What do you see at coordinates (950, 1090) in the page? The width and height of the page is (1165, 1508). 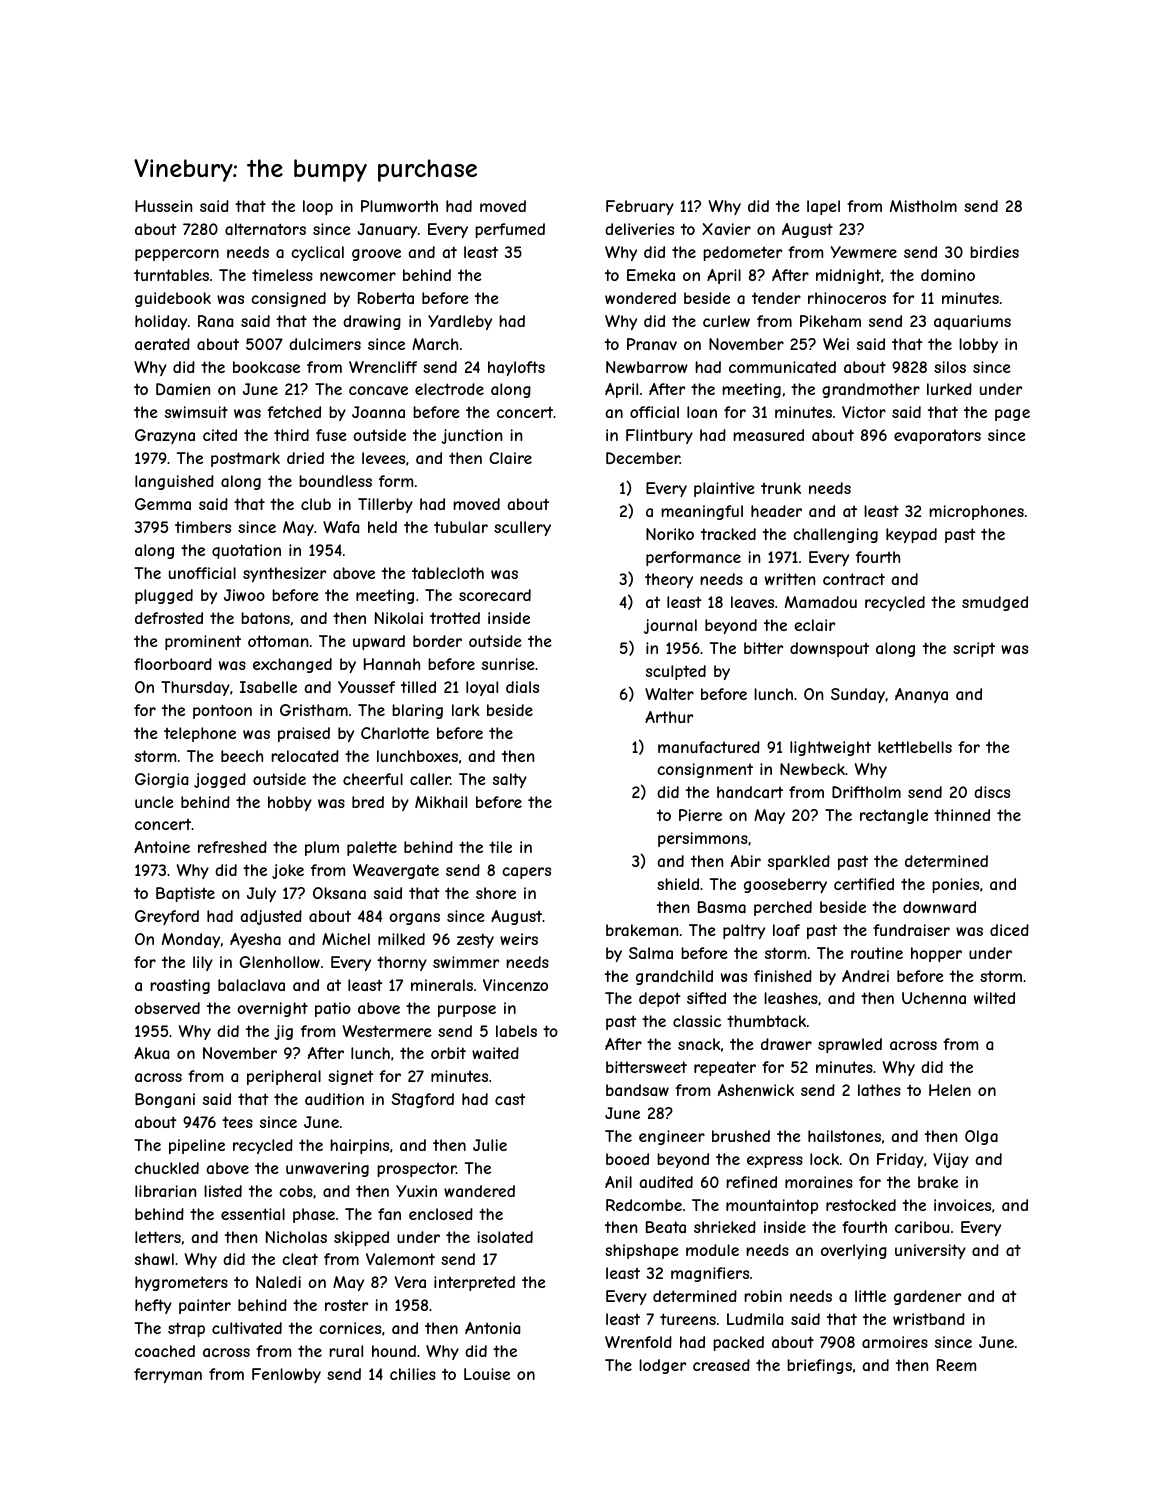 I see `Helen` at bounding box center [950, 1090].
